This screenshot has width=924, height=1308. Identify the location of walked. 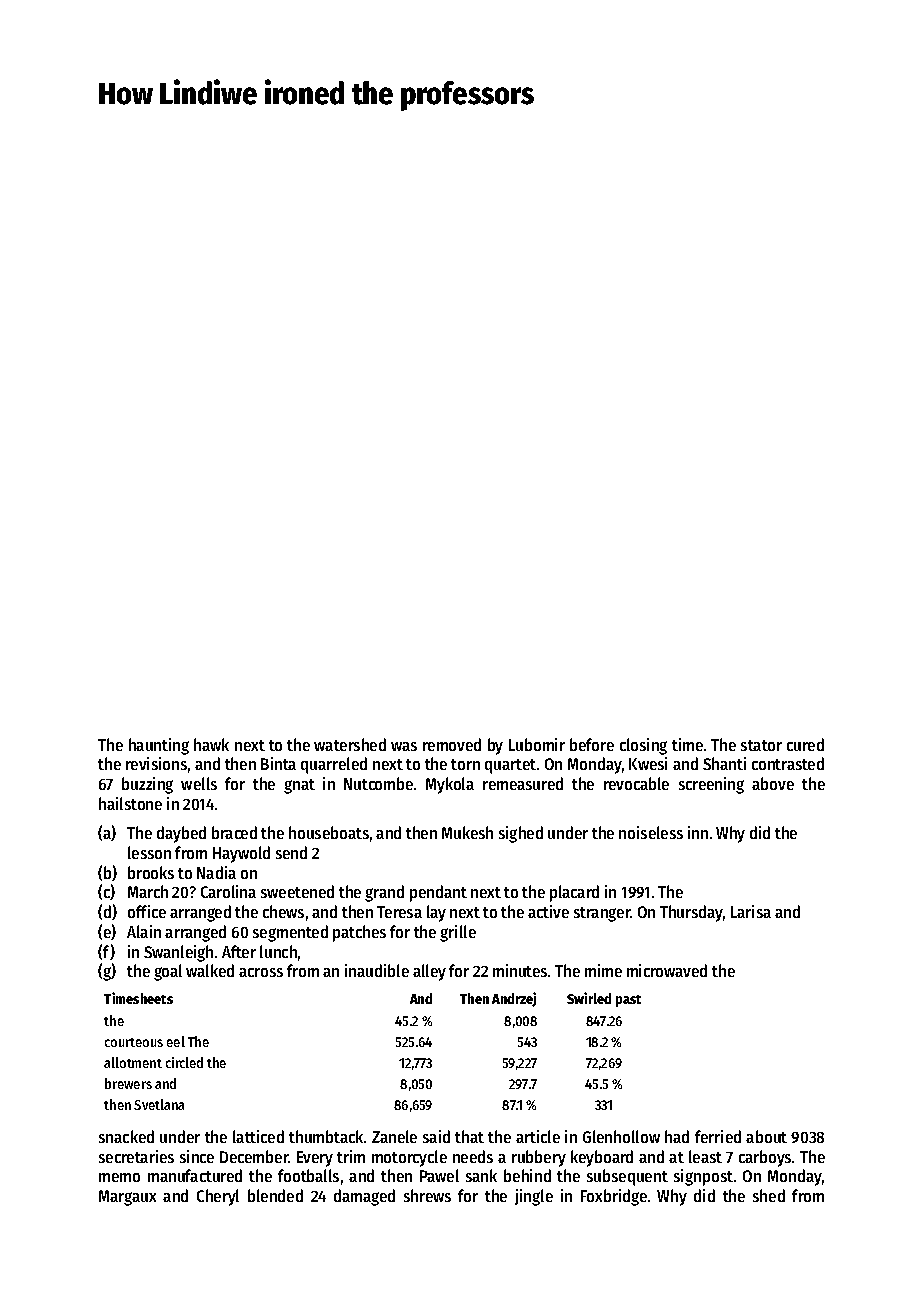
(210, 970).
